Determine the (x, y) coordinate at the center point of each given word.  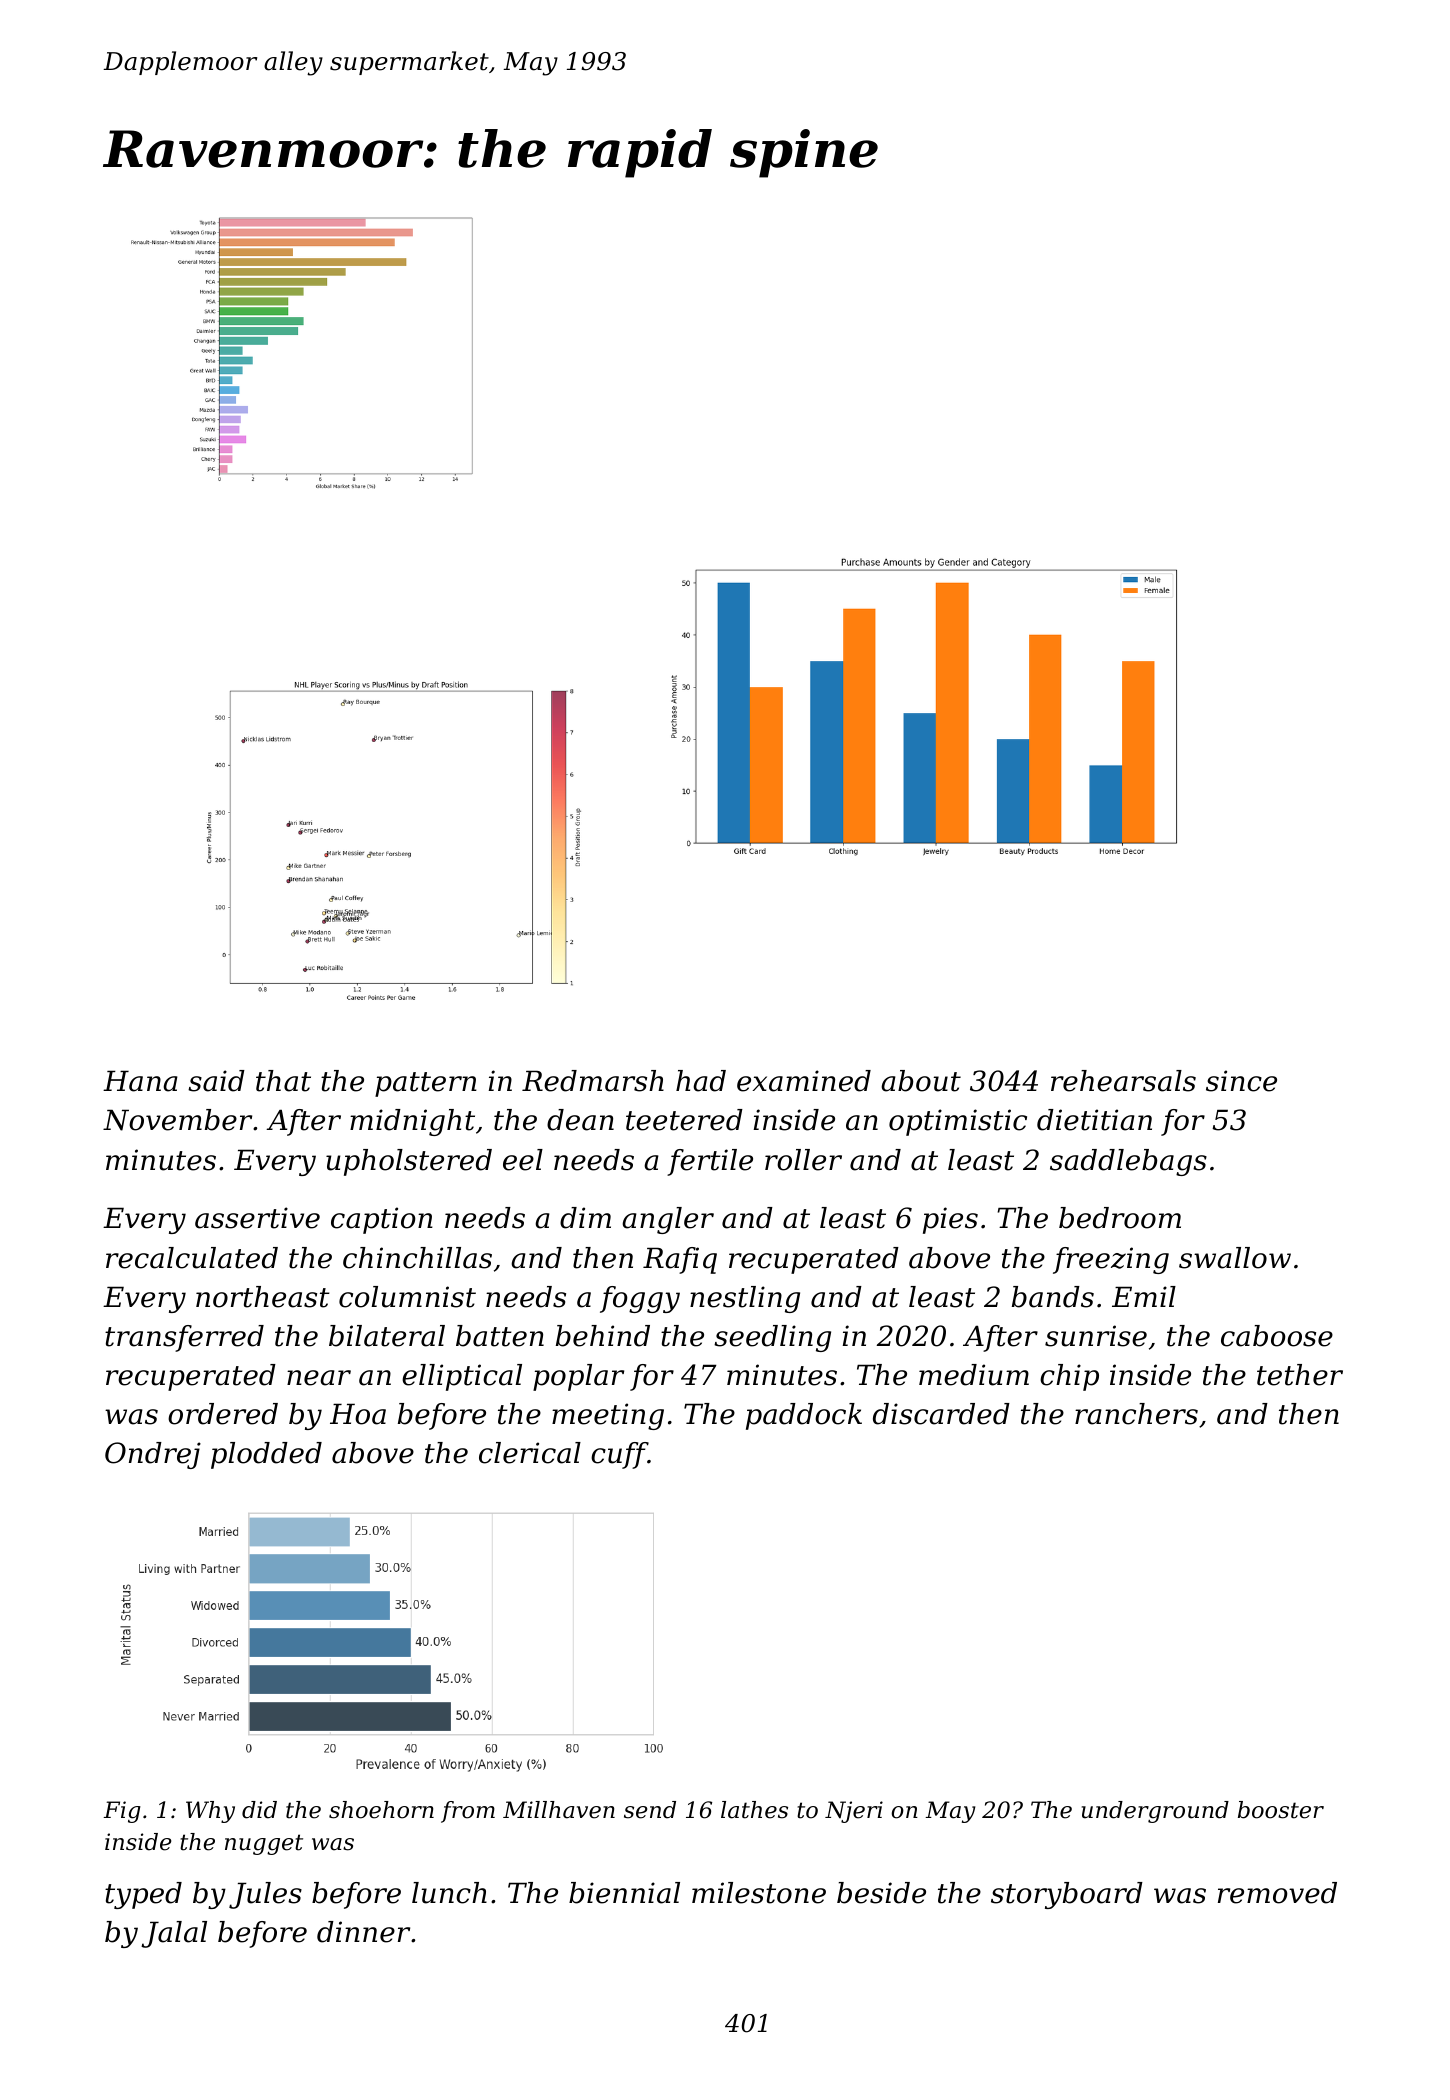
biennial (624, 1893)
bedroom (1120, 1218)
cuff (619, 1455)
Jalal (174, 1934)
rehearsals (1123, 1081)
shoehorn (381, 1810)
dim (585, 1218)
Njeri (854, 1812)
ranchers (1136, 1414)
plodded (266, 1455)
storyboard (1067, 1895)
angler (668, 1220)
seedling (772, 1338)
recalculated (192, 1258)
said (216, 1081)
